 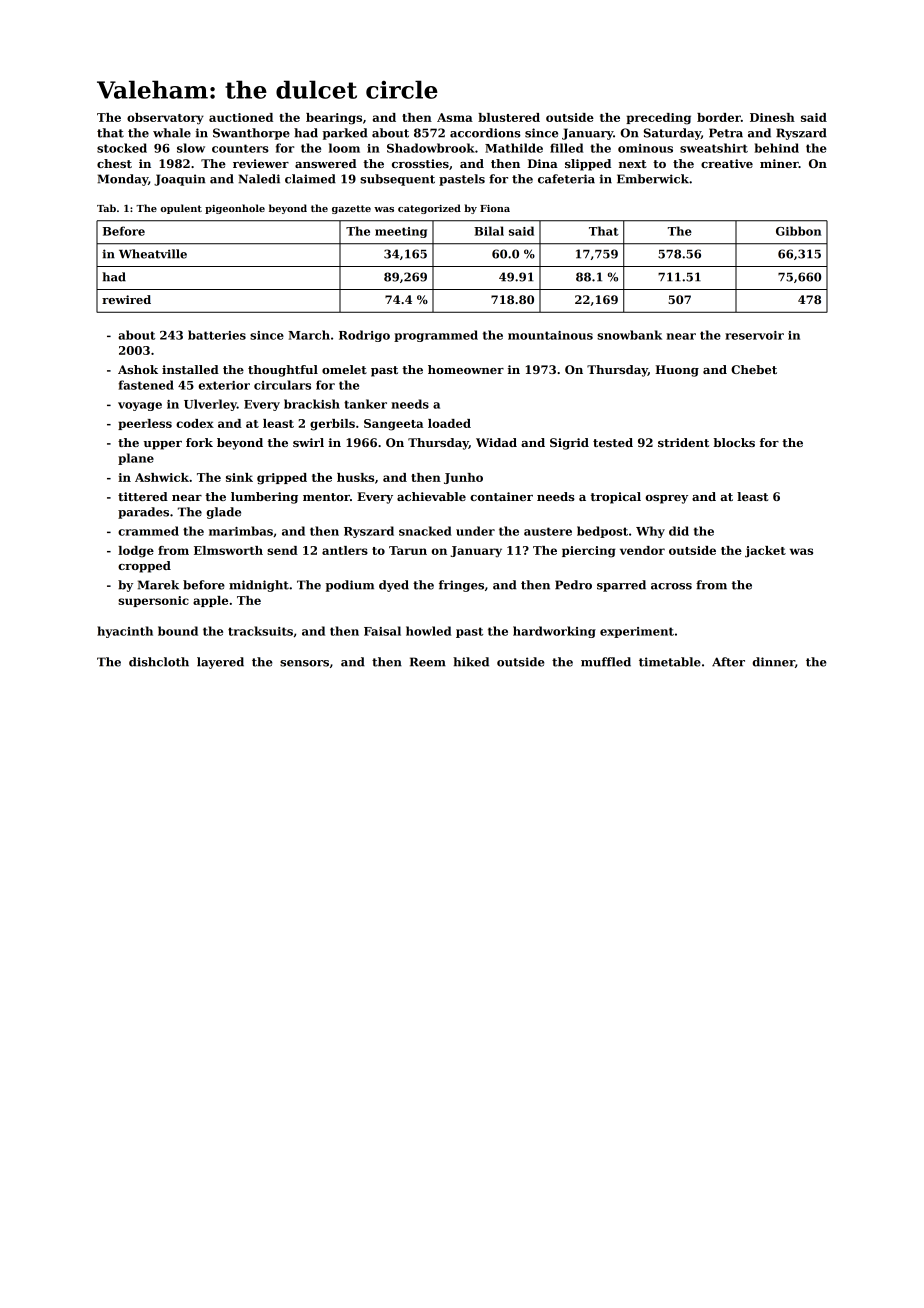 I want to click on osprey, so click(x=667, y=499).
